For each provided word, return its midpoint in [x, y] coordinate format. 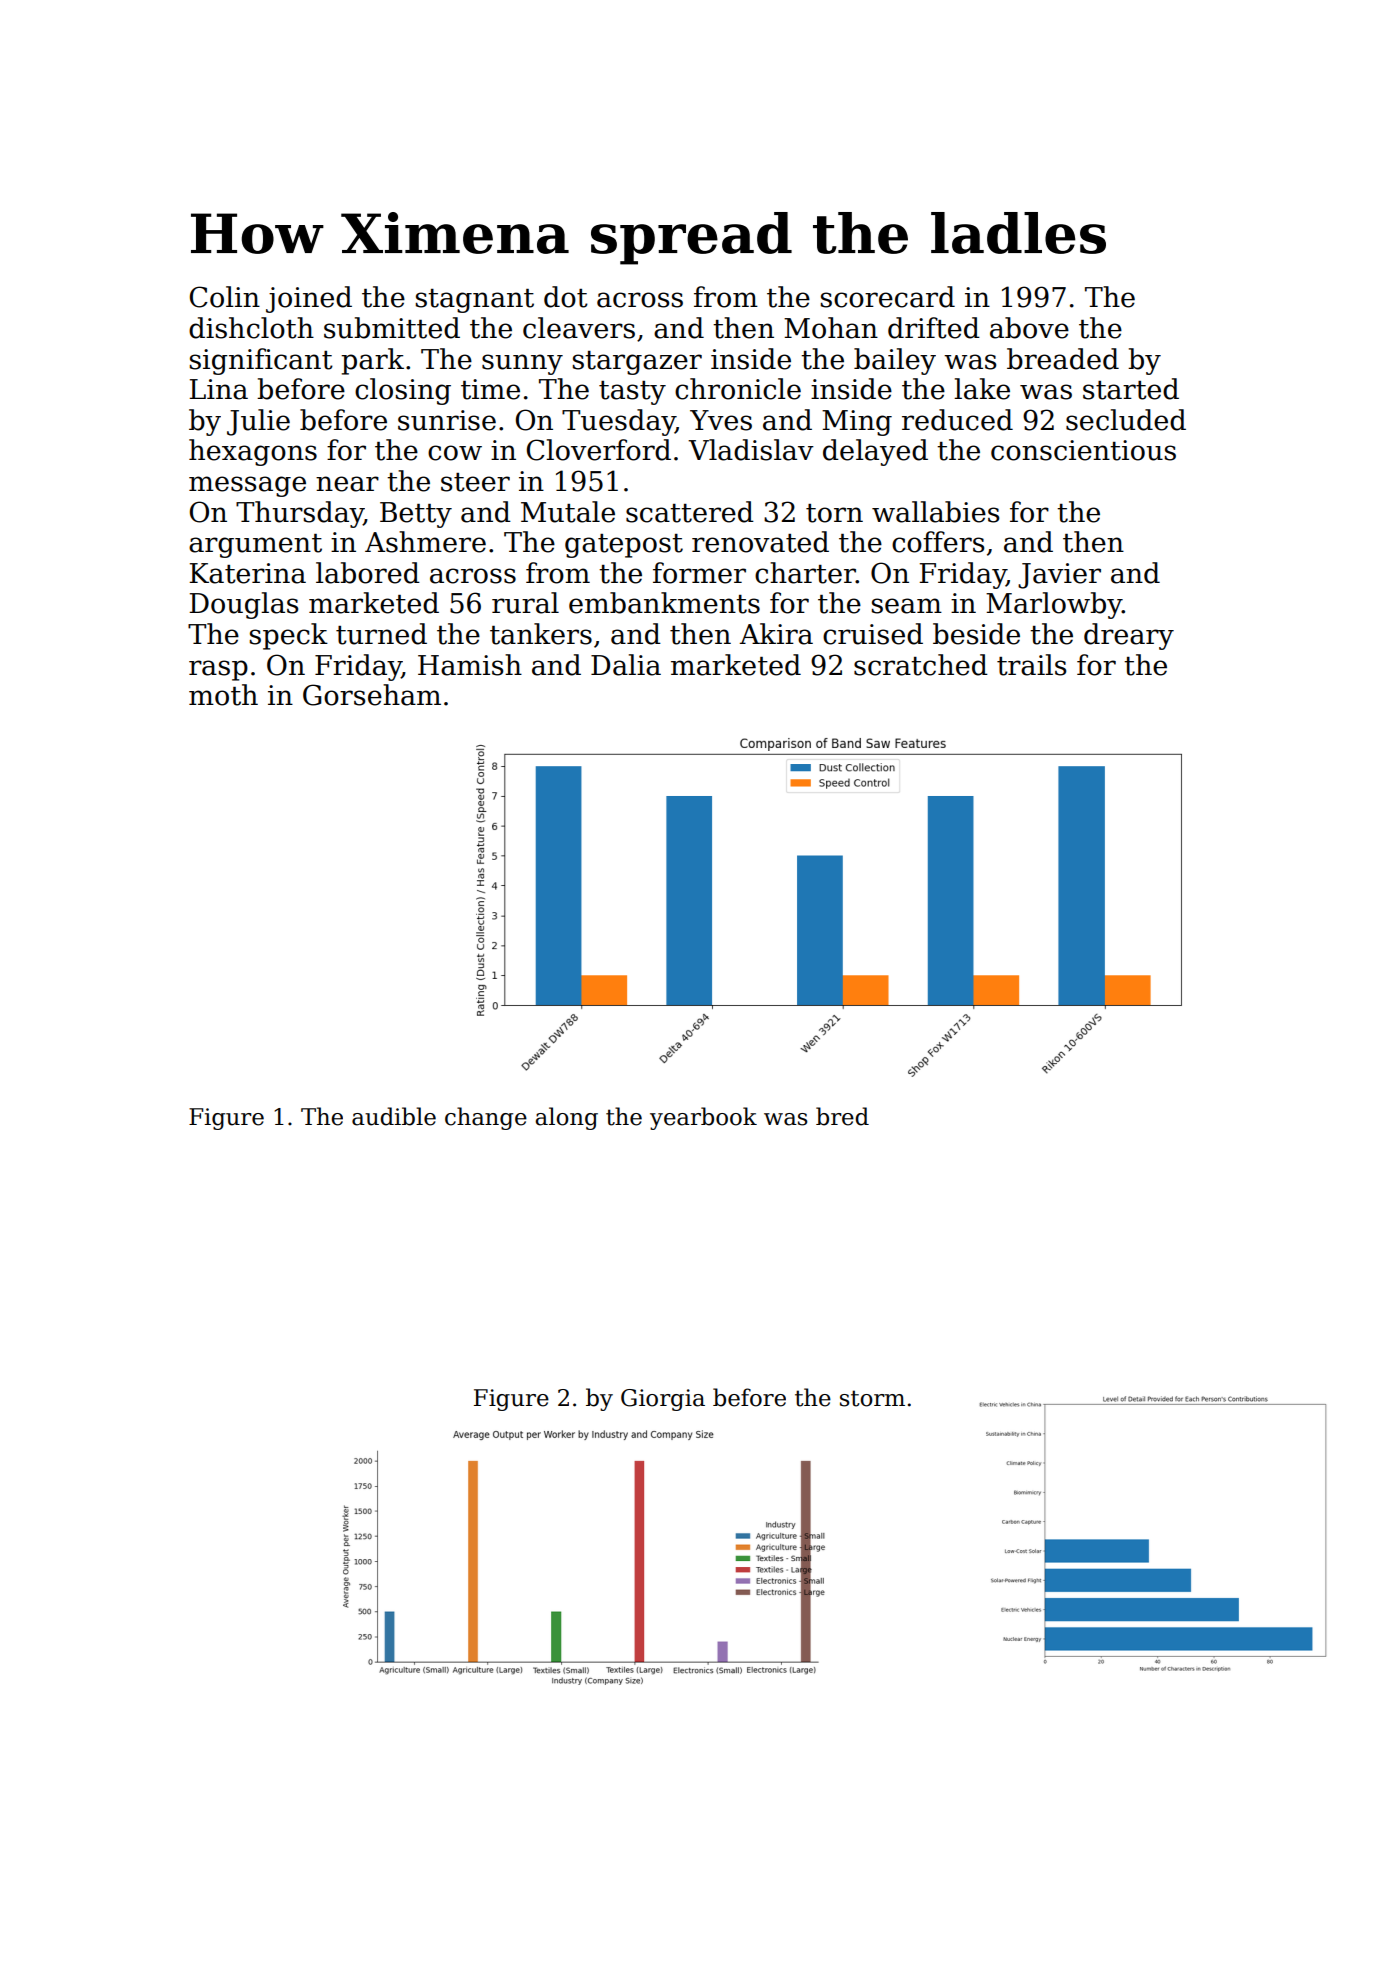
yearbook [703, 1118]
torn [834, 513]
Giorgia [663, 1400]
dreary [1129, 636]
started [1131, 389]
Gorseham [372, 695]
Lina [218, 389]
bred [842, 1116]
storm [872, 1398]
